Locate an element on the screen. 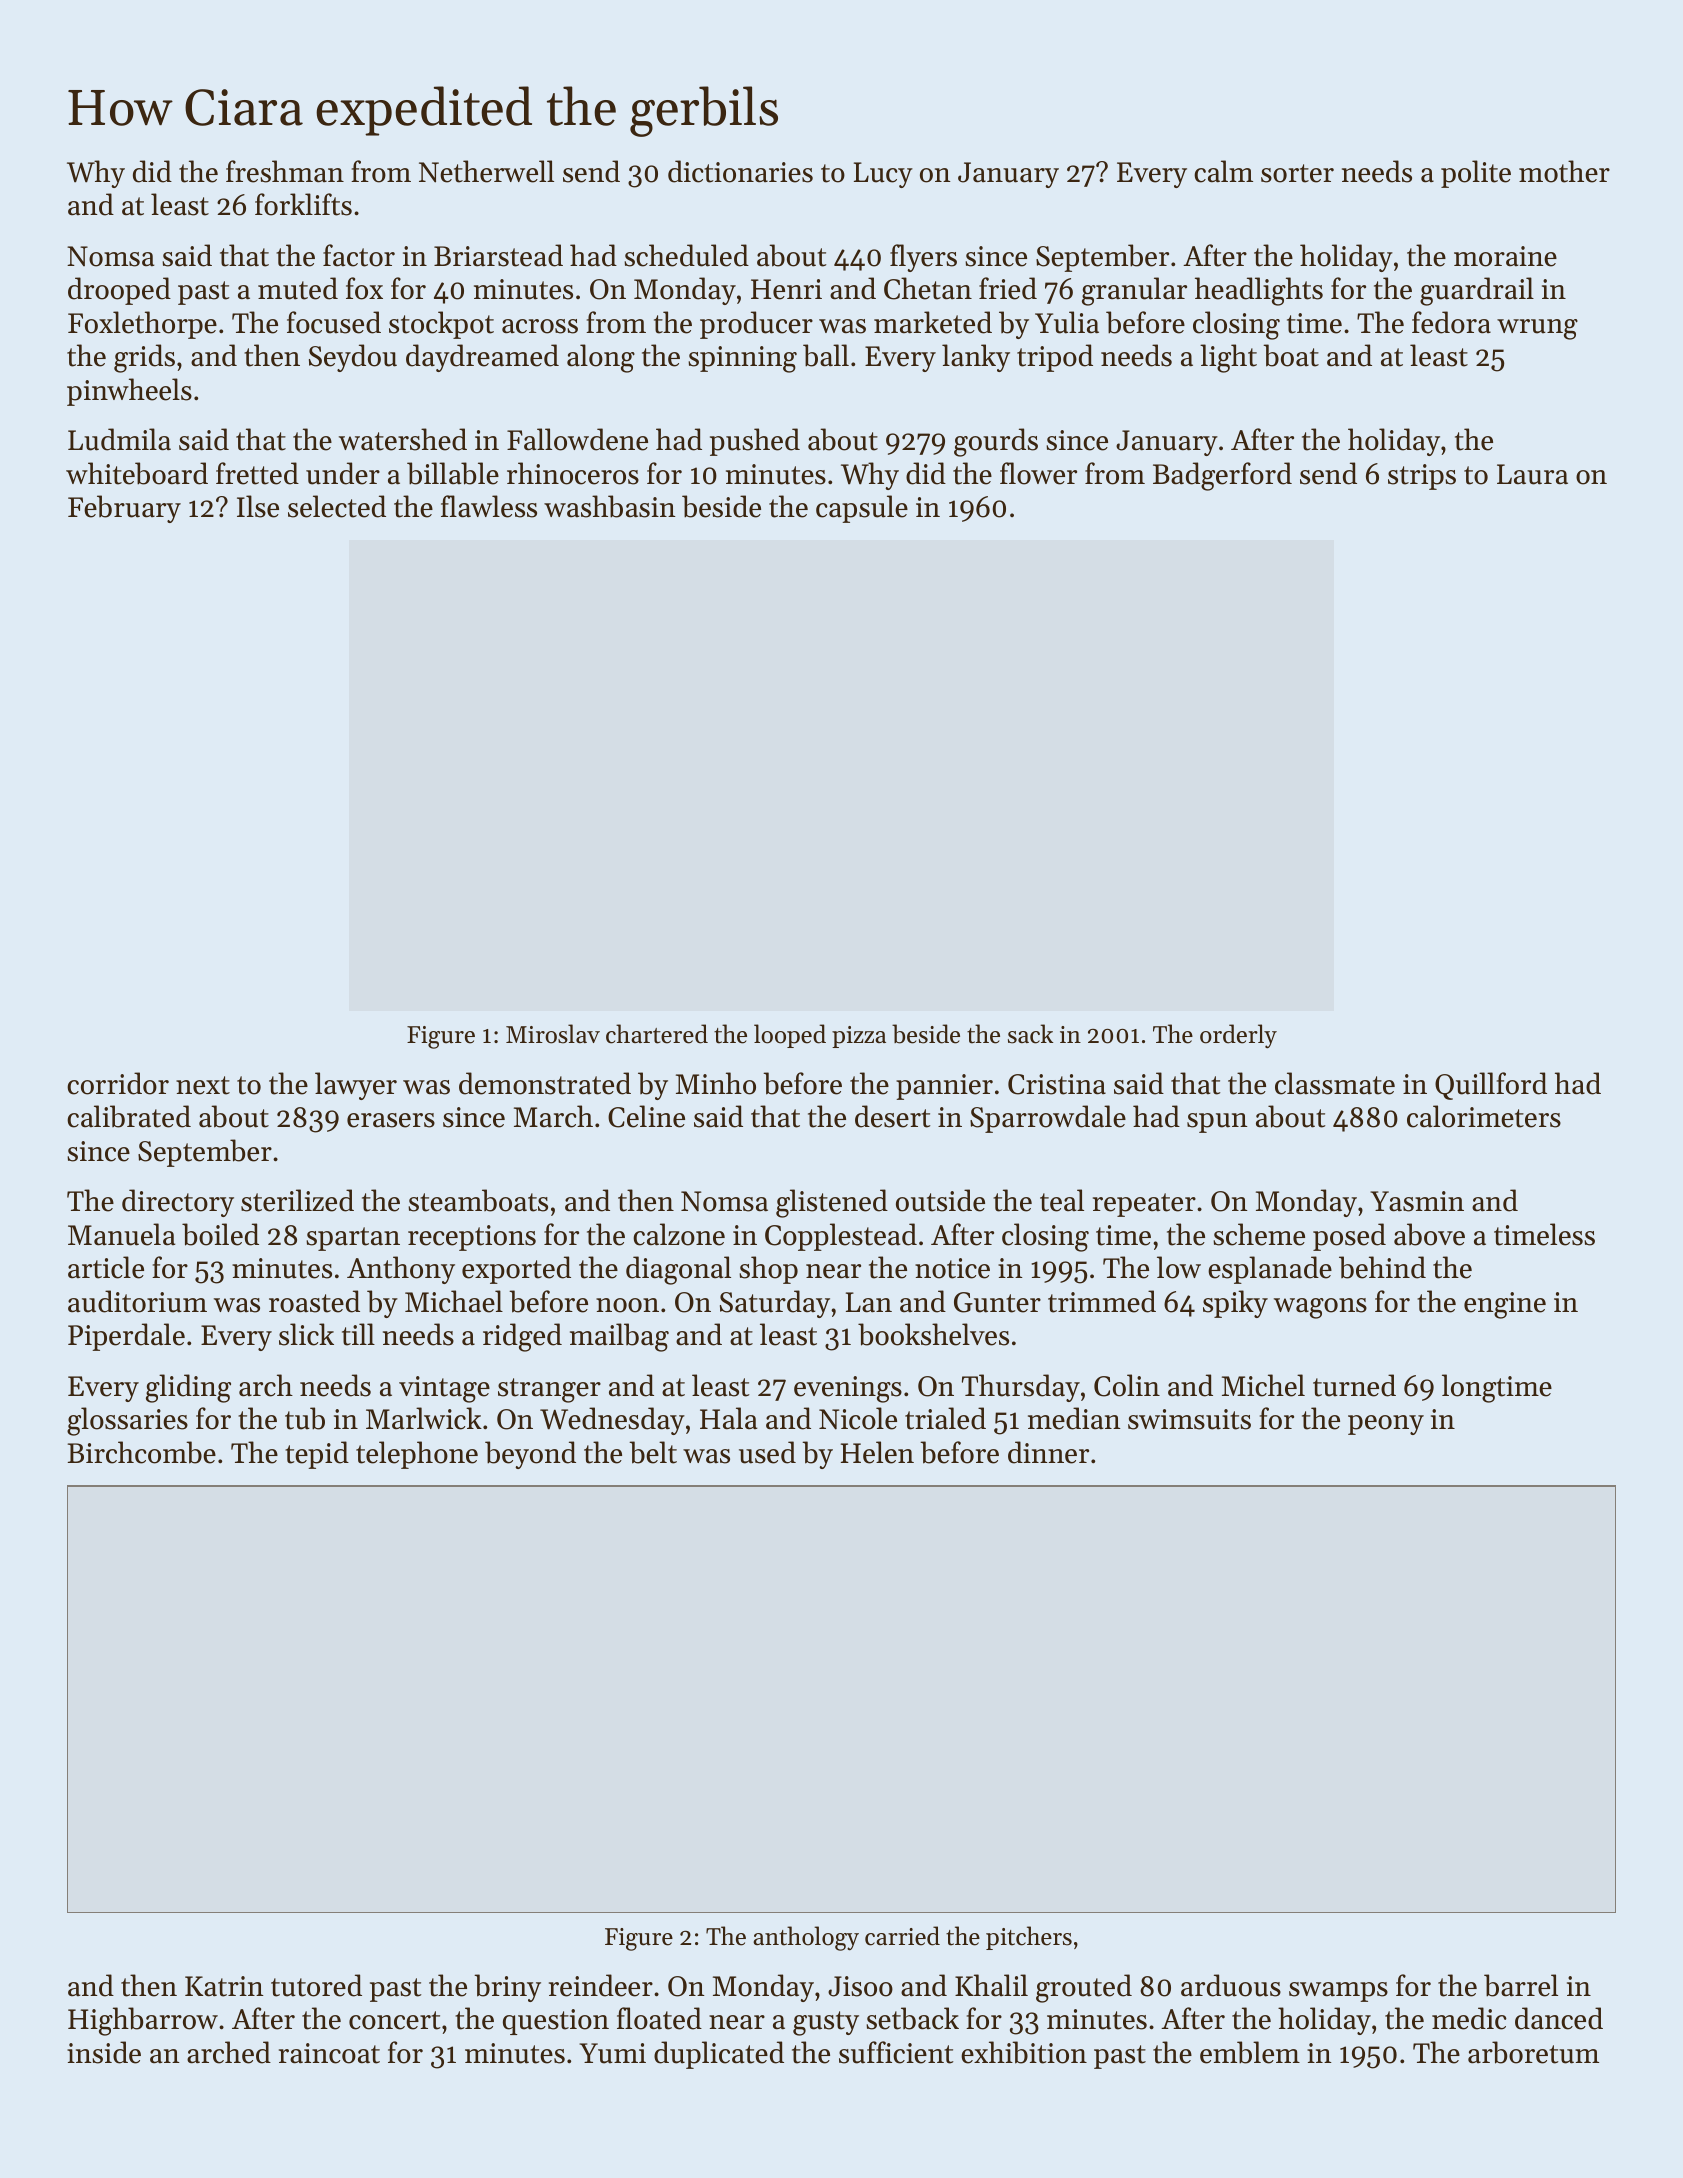 The height and width of the screenshot is (2178, 1683). dictionaries is located at coordinates (740, 171).
